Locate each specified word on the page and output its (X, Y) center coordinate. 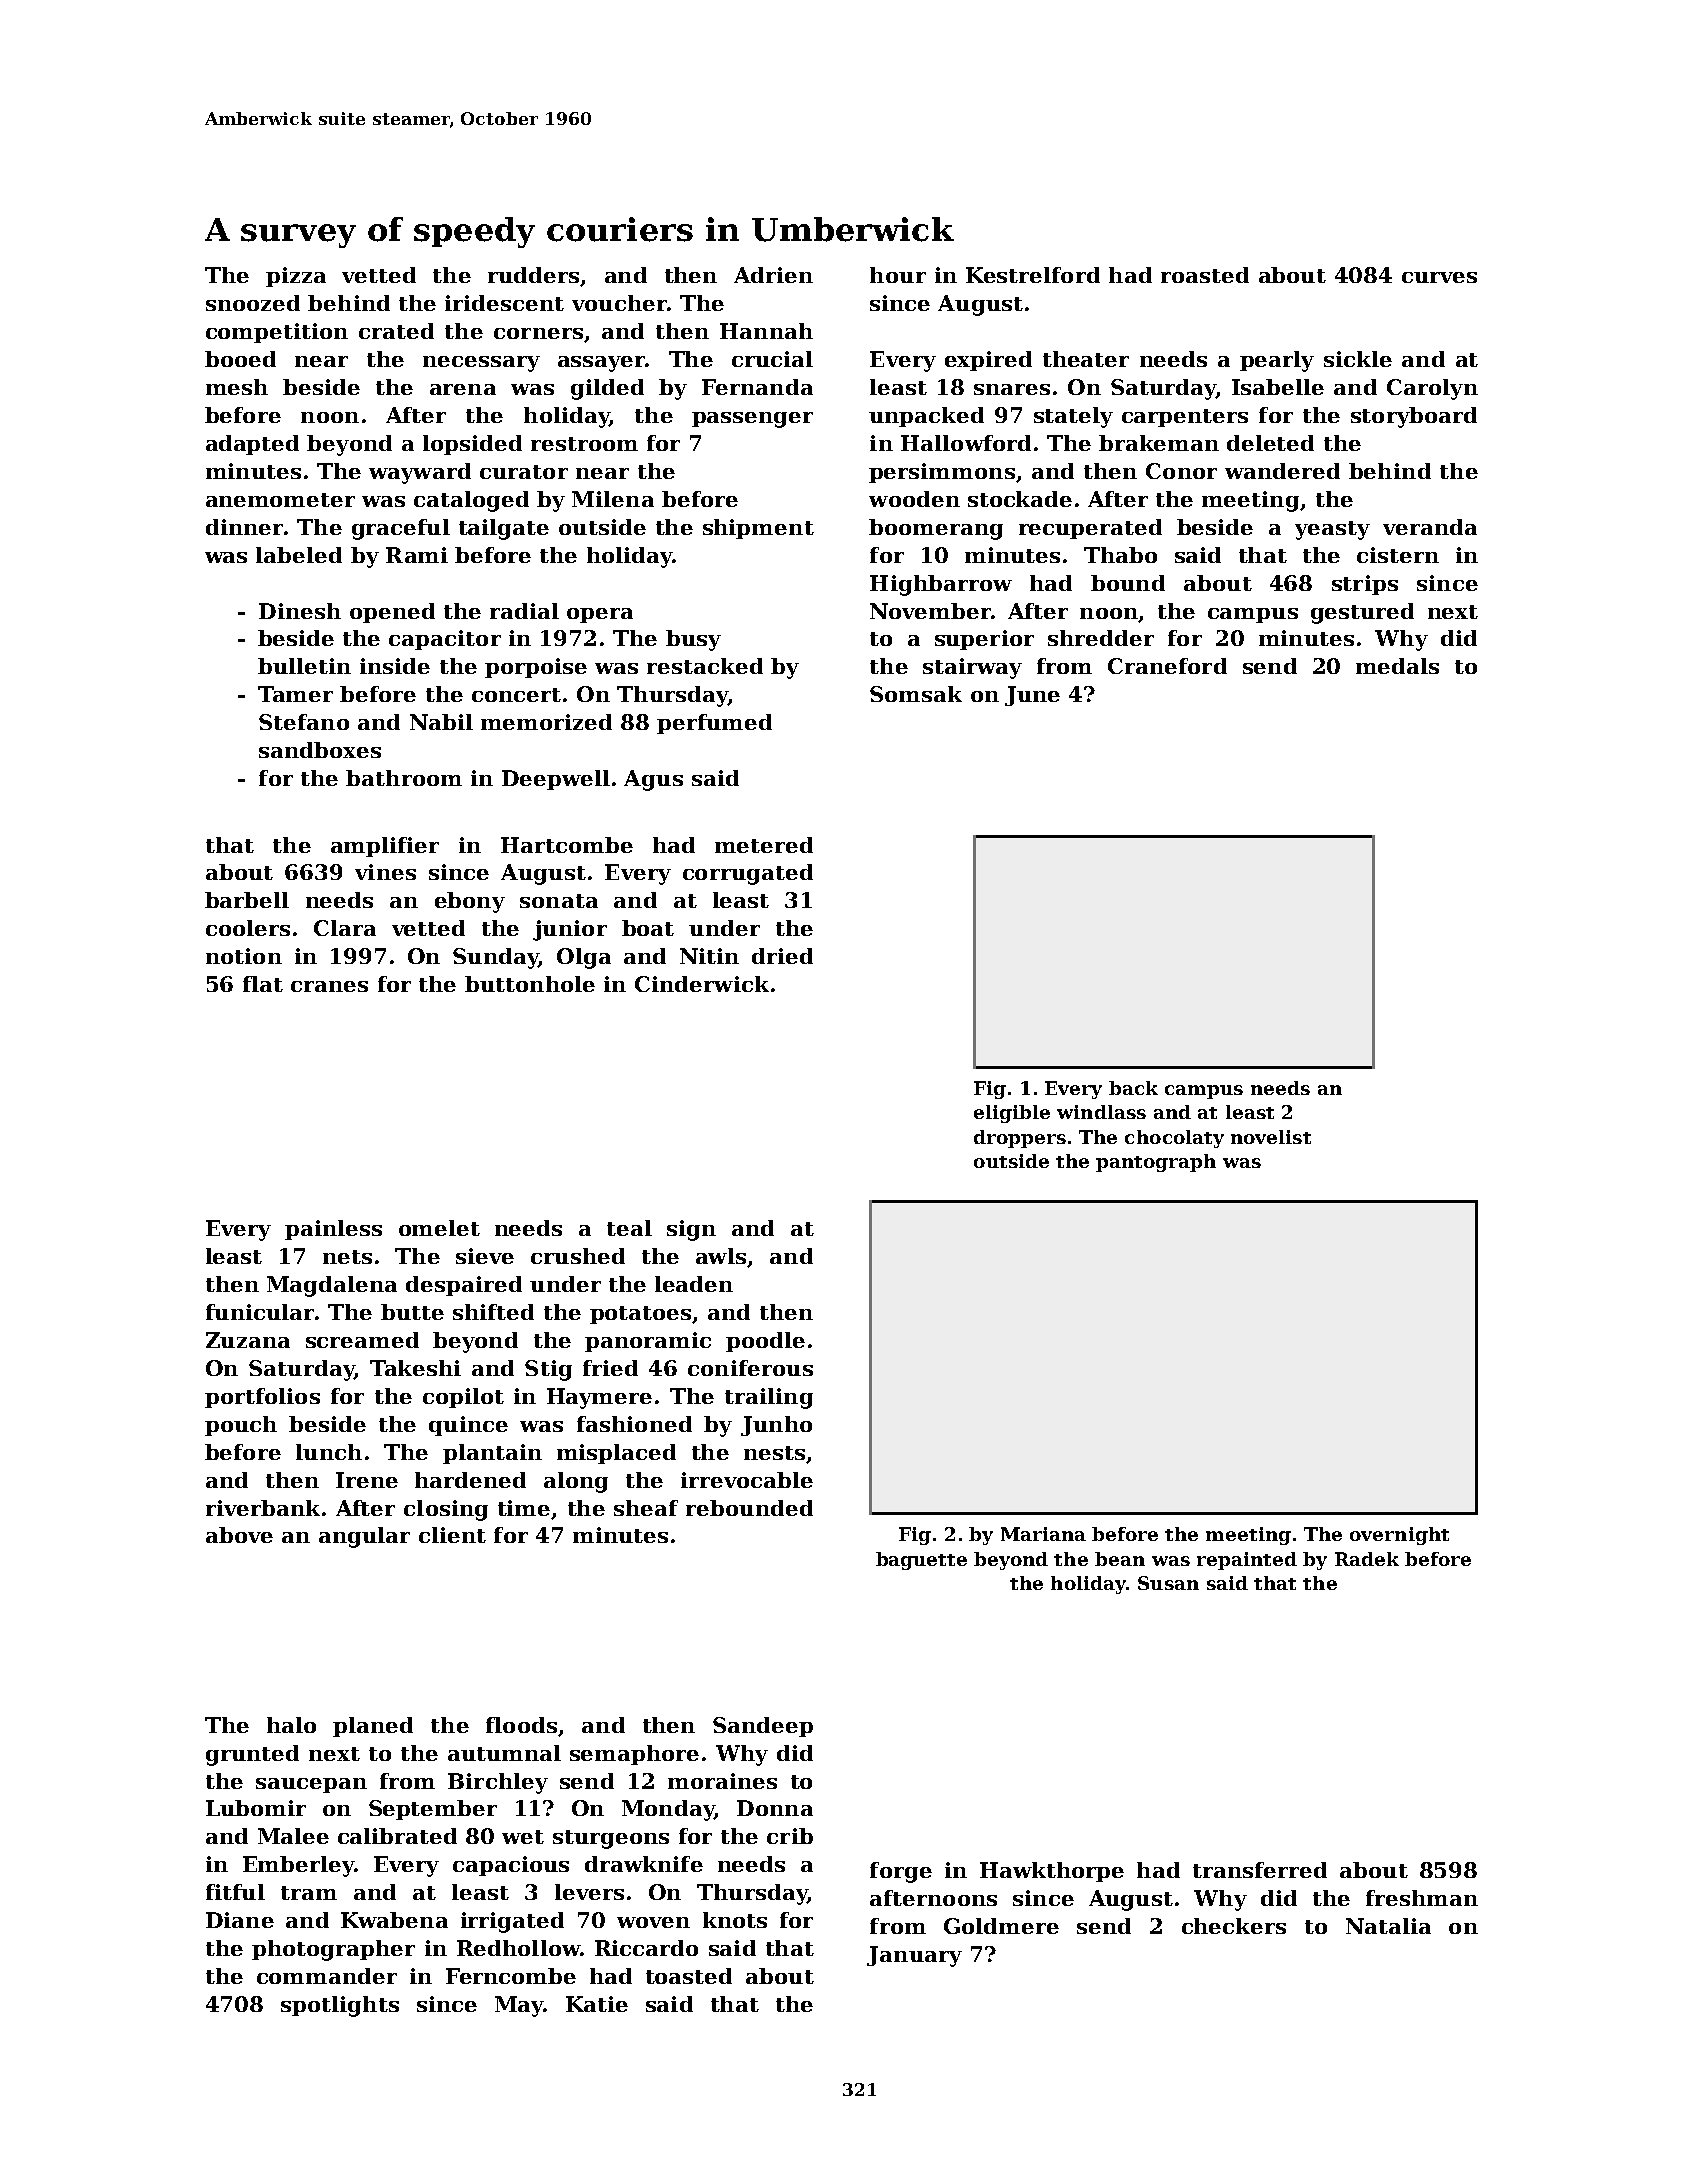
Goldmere (1001, 1926)
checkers (1234, 1926)
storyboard (1414, 417)
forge (901, 1872)
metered (764, 845)
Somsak (916, 694)
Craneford (1167, 666)
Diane (240, 1920)
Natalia (1388, 1926)
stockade (1020, 499)
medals (1397, 666)
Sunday (496, 958)
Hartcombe (567, 845)
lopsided (472, 445)
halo (291, 1725)
